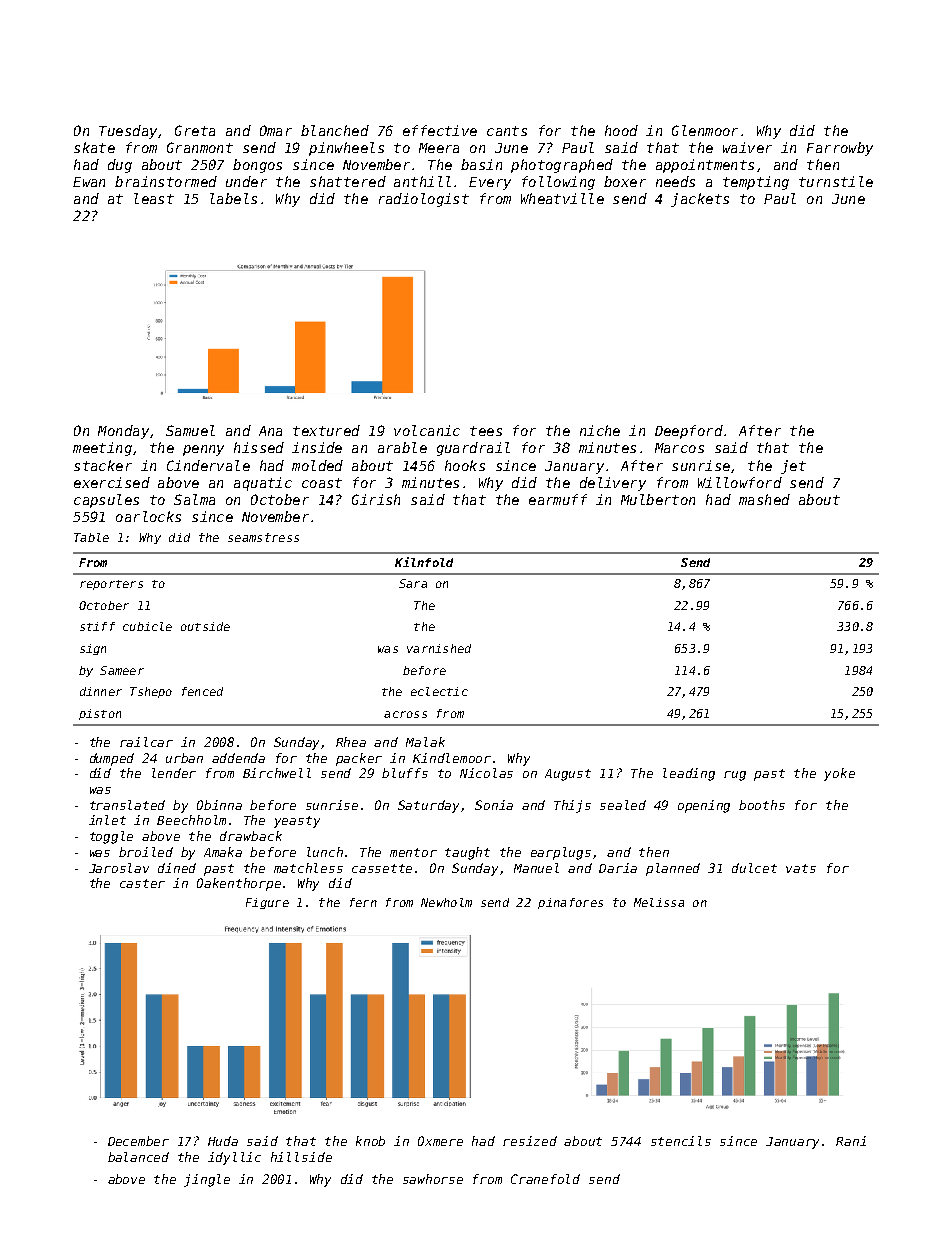  Describe the element at coordinates (562, 198) in the screenshot. I see `Wheatville` at that location.
